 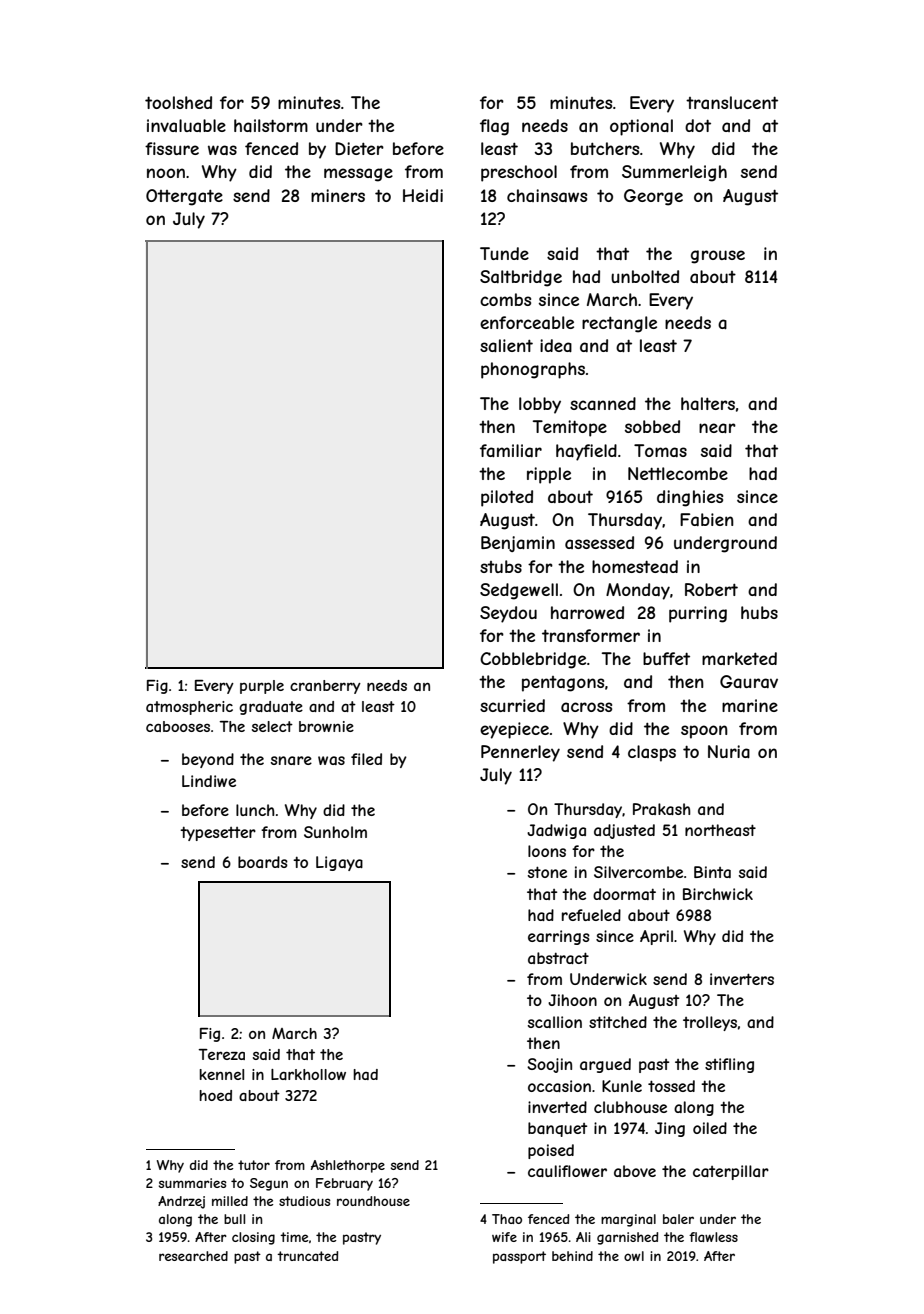 I want to click on eyepiece, so click(x=514, y=730).
